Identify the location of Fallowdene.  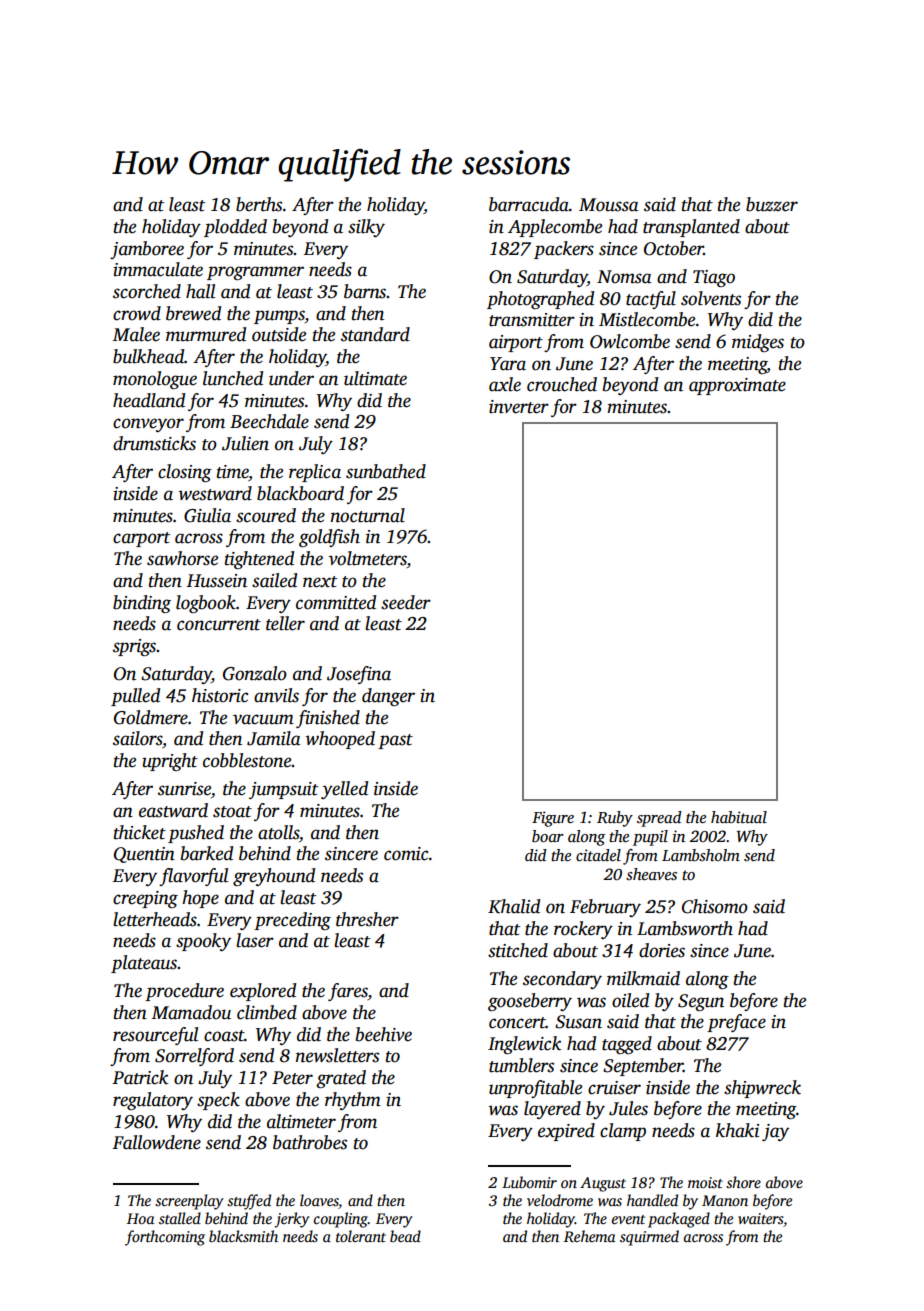
(156, 1142).
